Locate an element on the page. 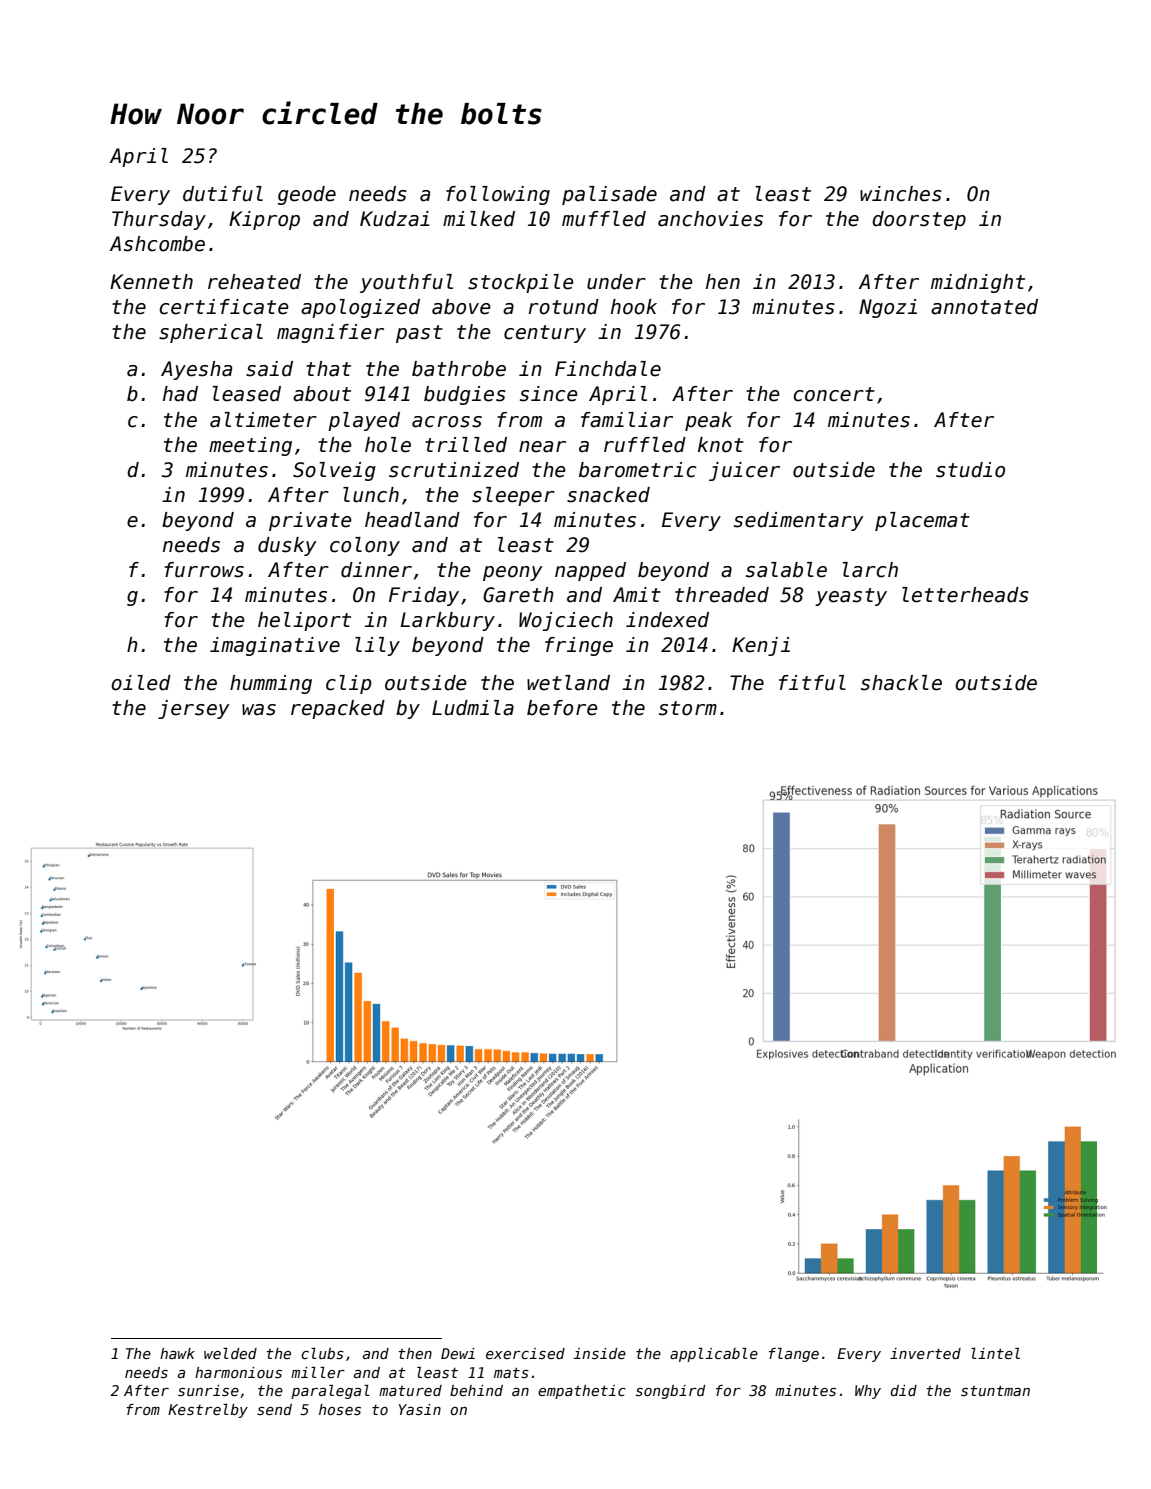  geode is located at coordinates (307, 195).
